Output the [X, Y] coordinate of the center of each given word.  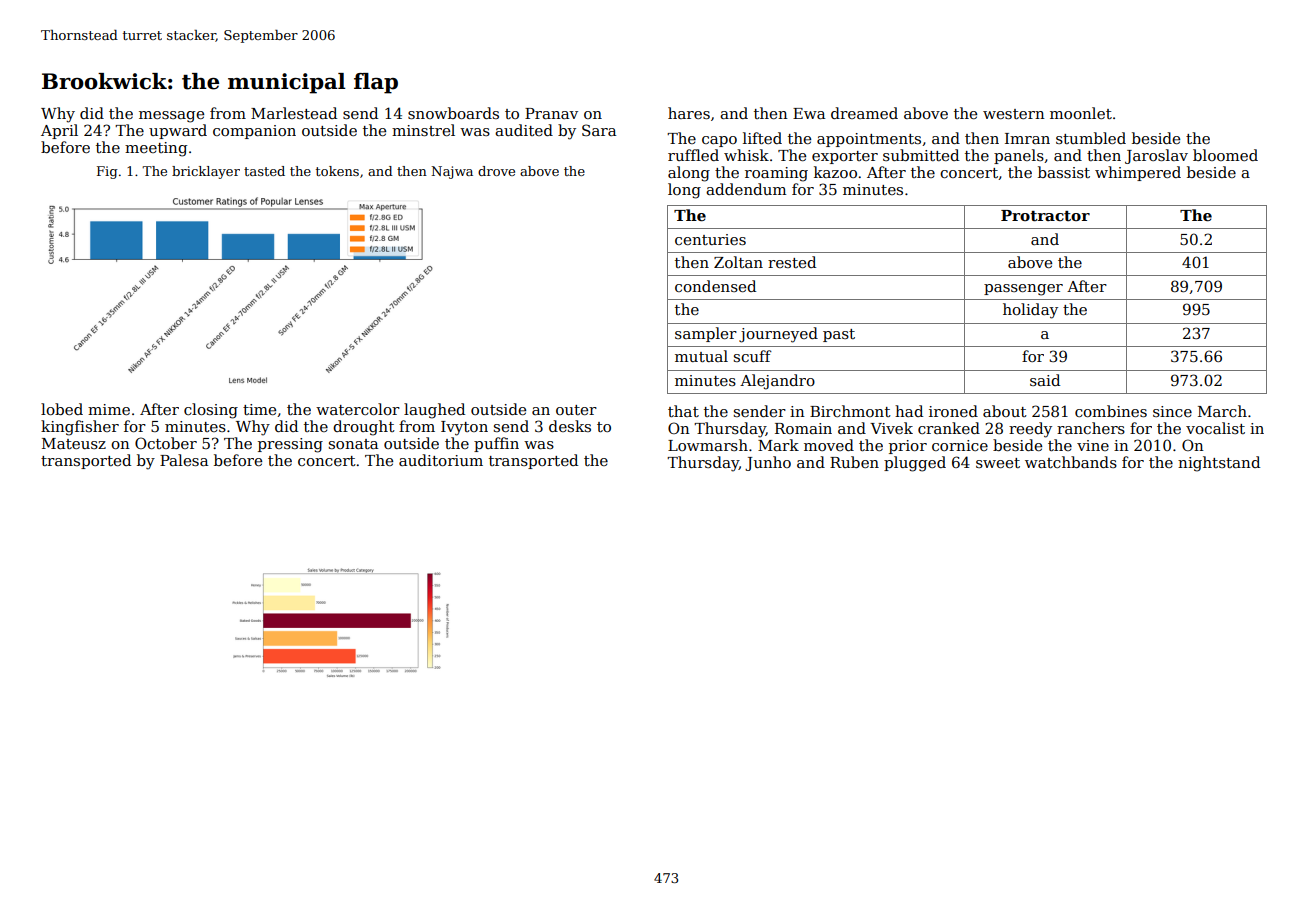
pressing [290, 445]
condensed [715, 286]
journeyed [778, 335]
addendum [746, 189]
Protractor [1045, 215]
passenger [1023, 290]
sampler [706, 334]
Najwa [452, 172]
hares [689, 113]
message [171, 117]
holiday [1030, 311]
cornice [960, 445]
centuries [710, 239]
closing [211, 411]
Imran [1027, 138]
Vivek [891, 428]
